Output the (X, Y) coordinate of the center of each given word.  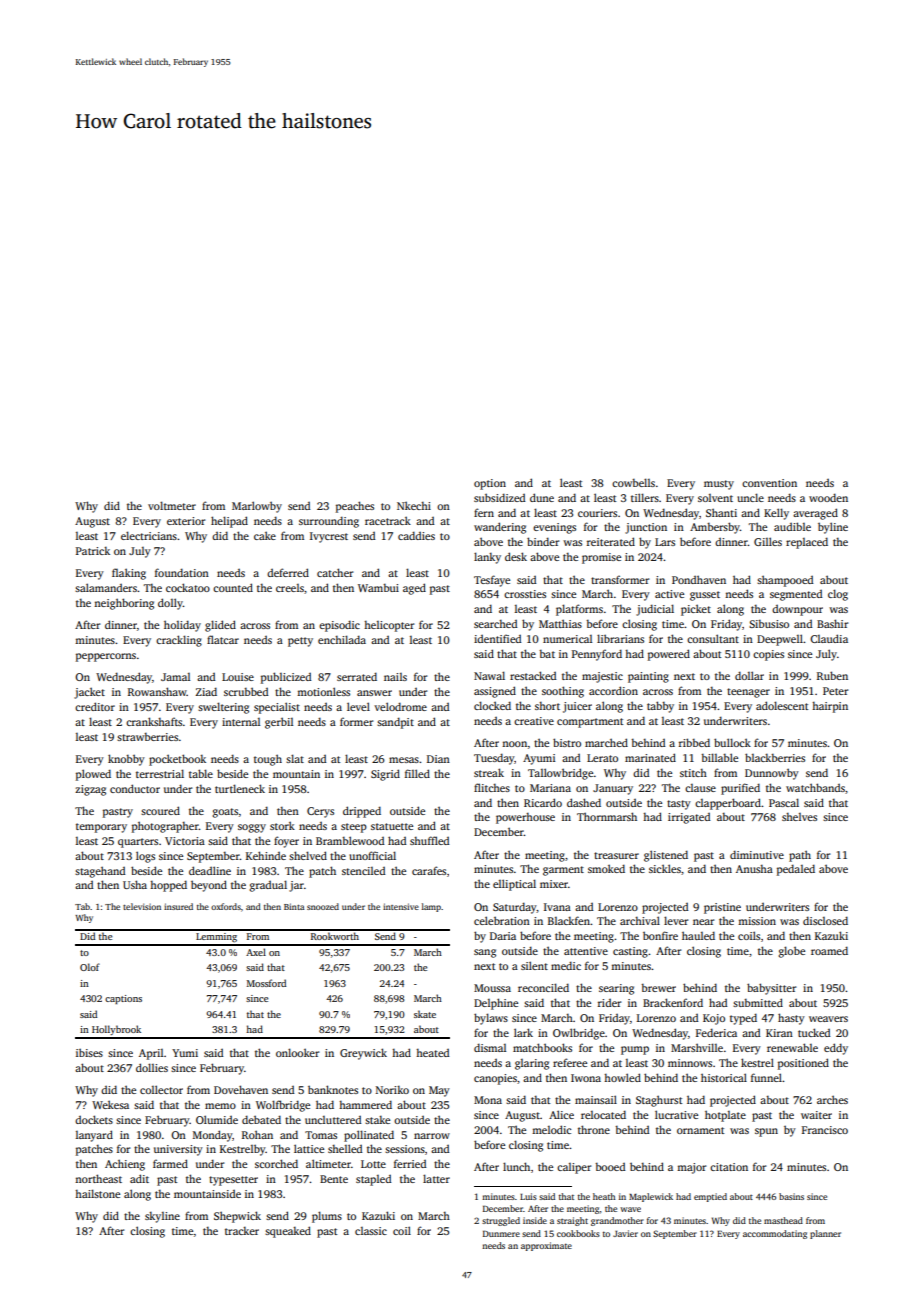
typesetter (233, 1181)
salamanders (106, 587)
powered (669, 655)
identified (497, 638)
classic (371, 1231)
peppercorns (106, 657)
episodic (339, 626)
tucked (814, 1032)
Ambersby (715, 528)
